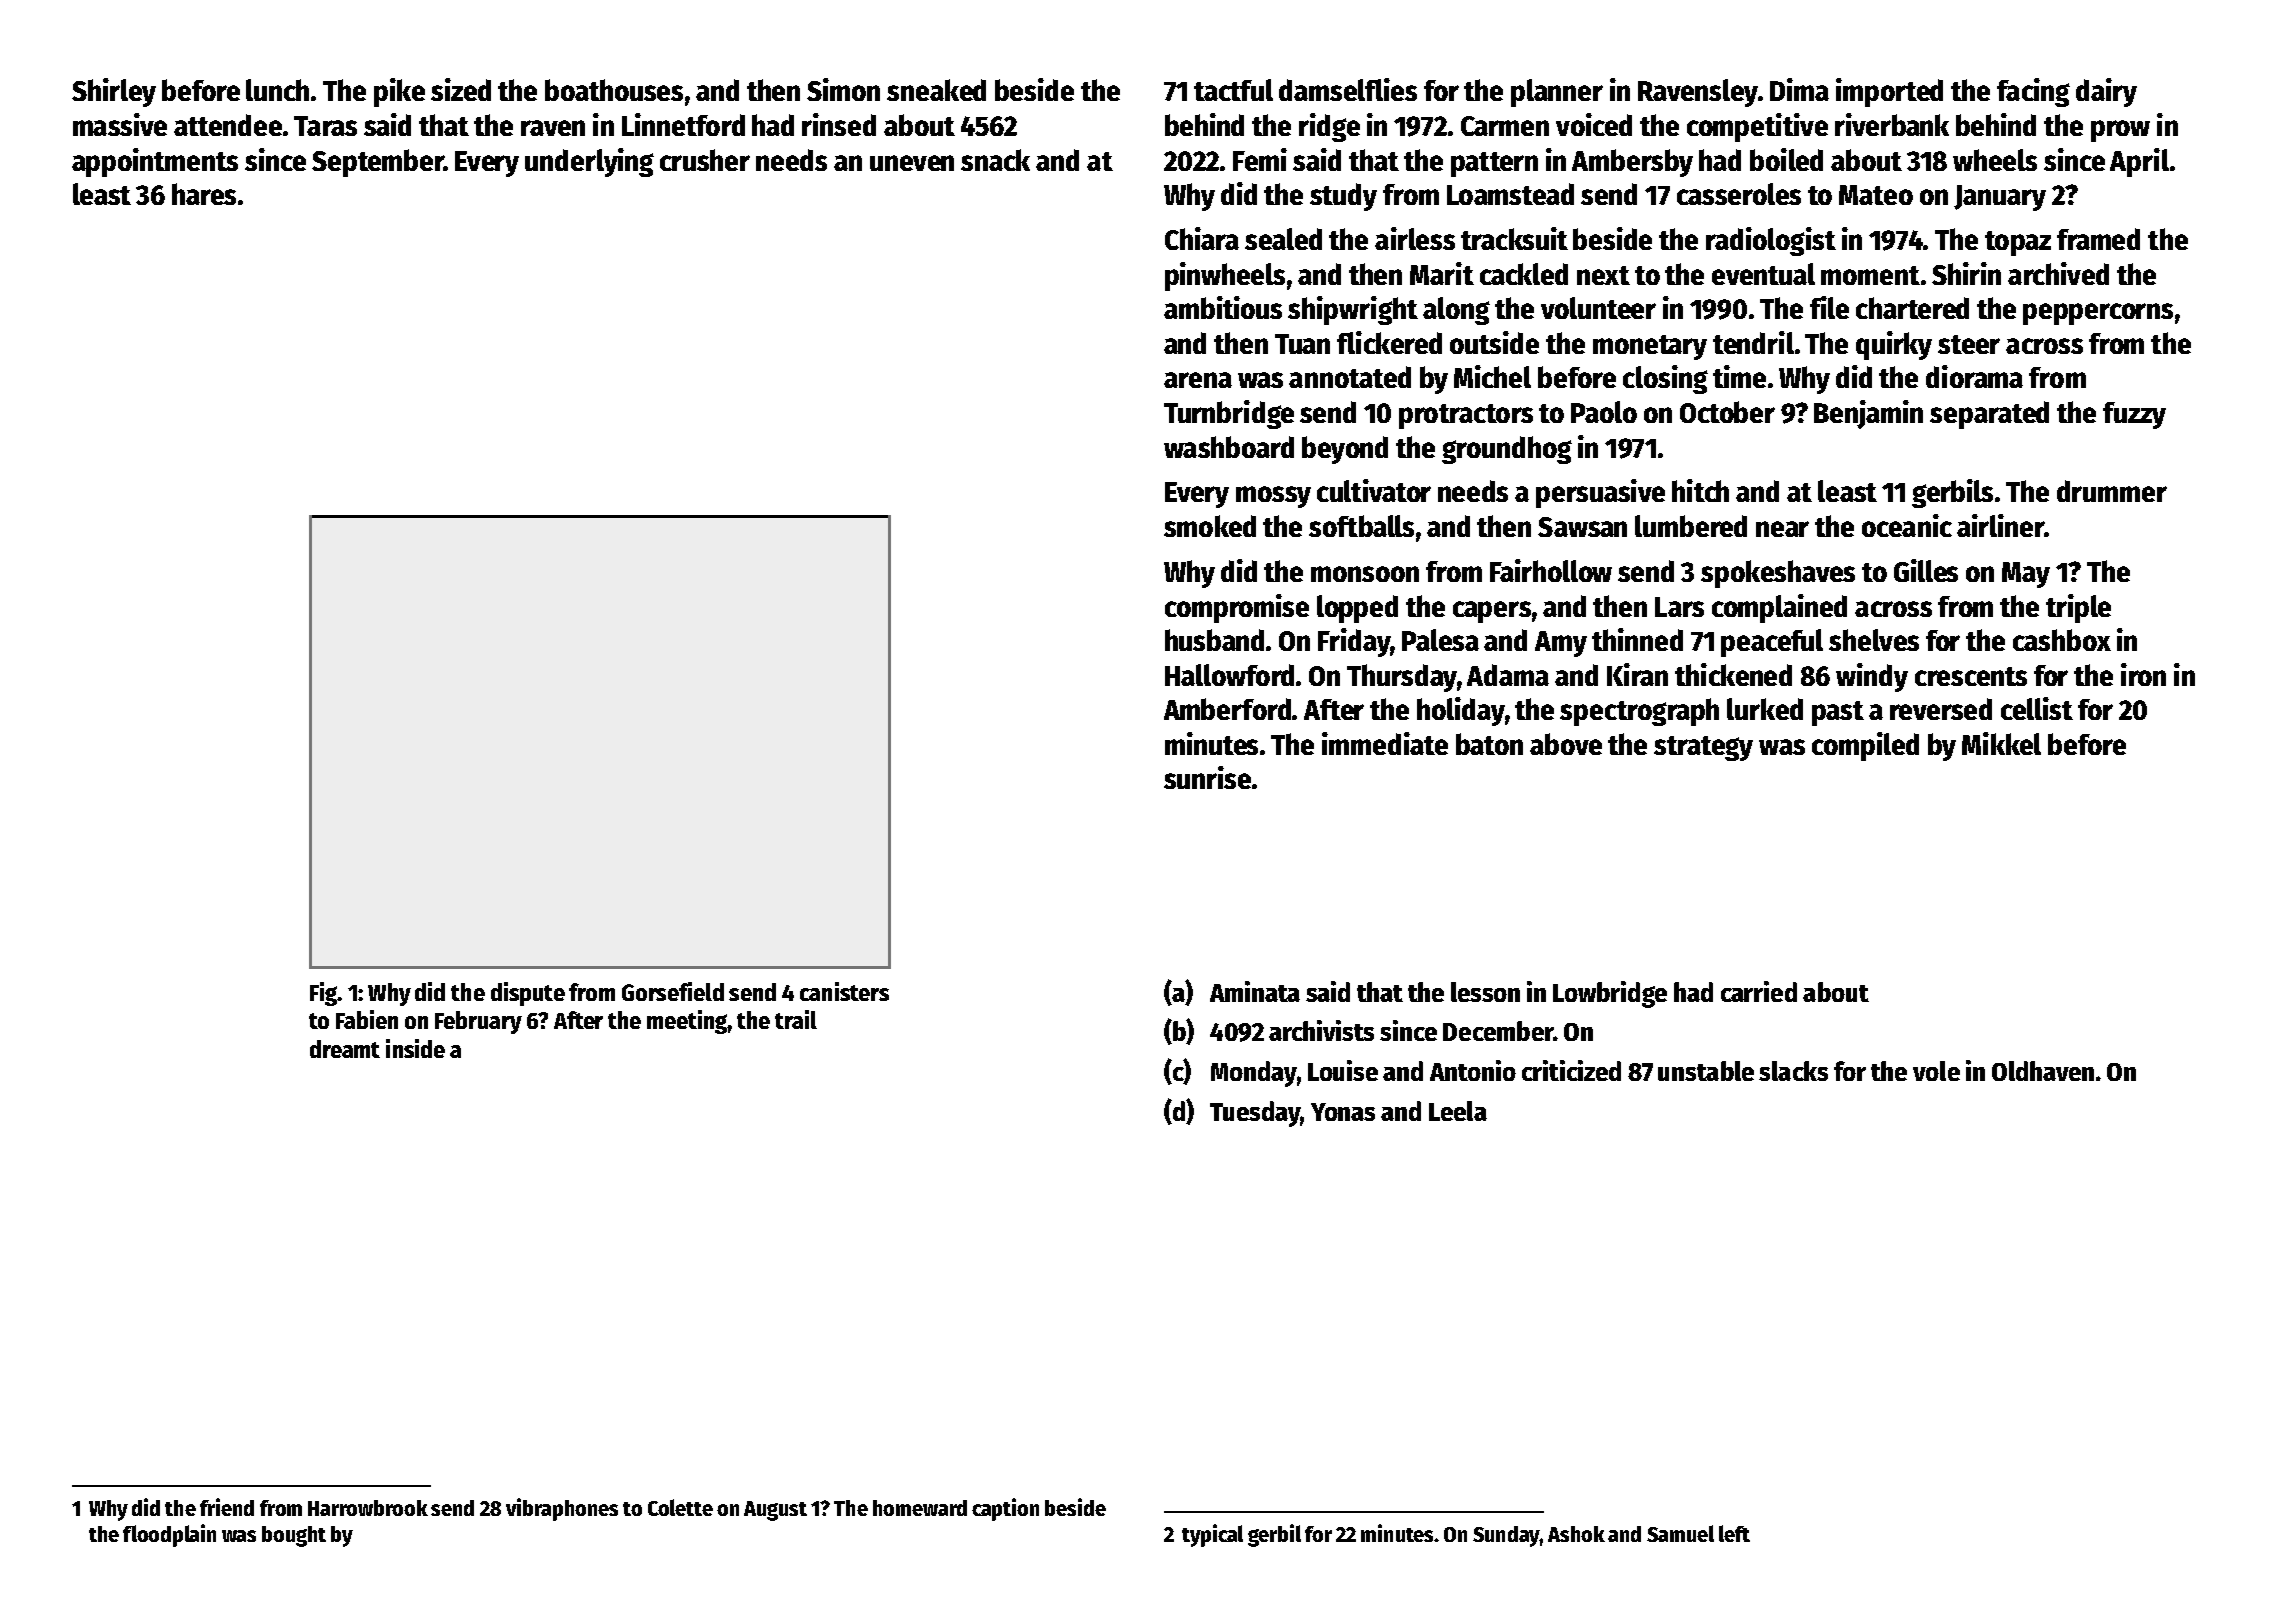  Describe the element at coordinates (1223, 307) in the screenshot. I see `ambitious` at that location.
